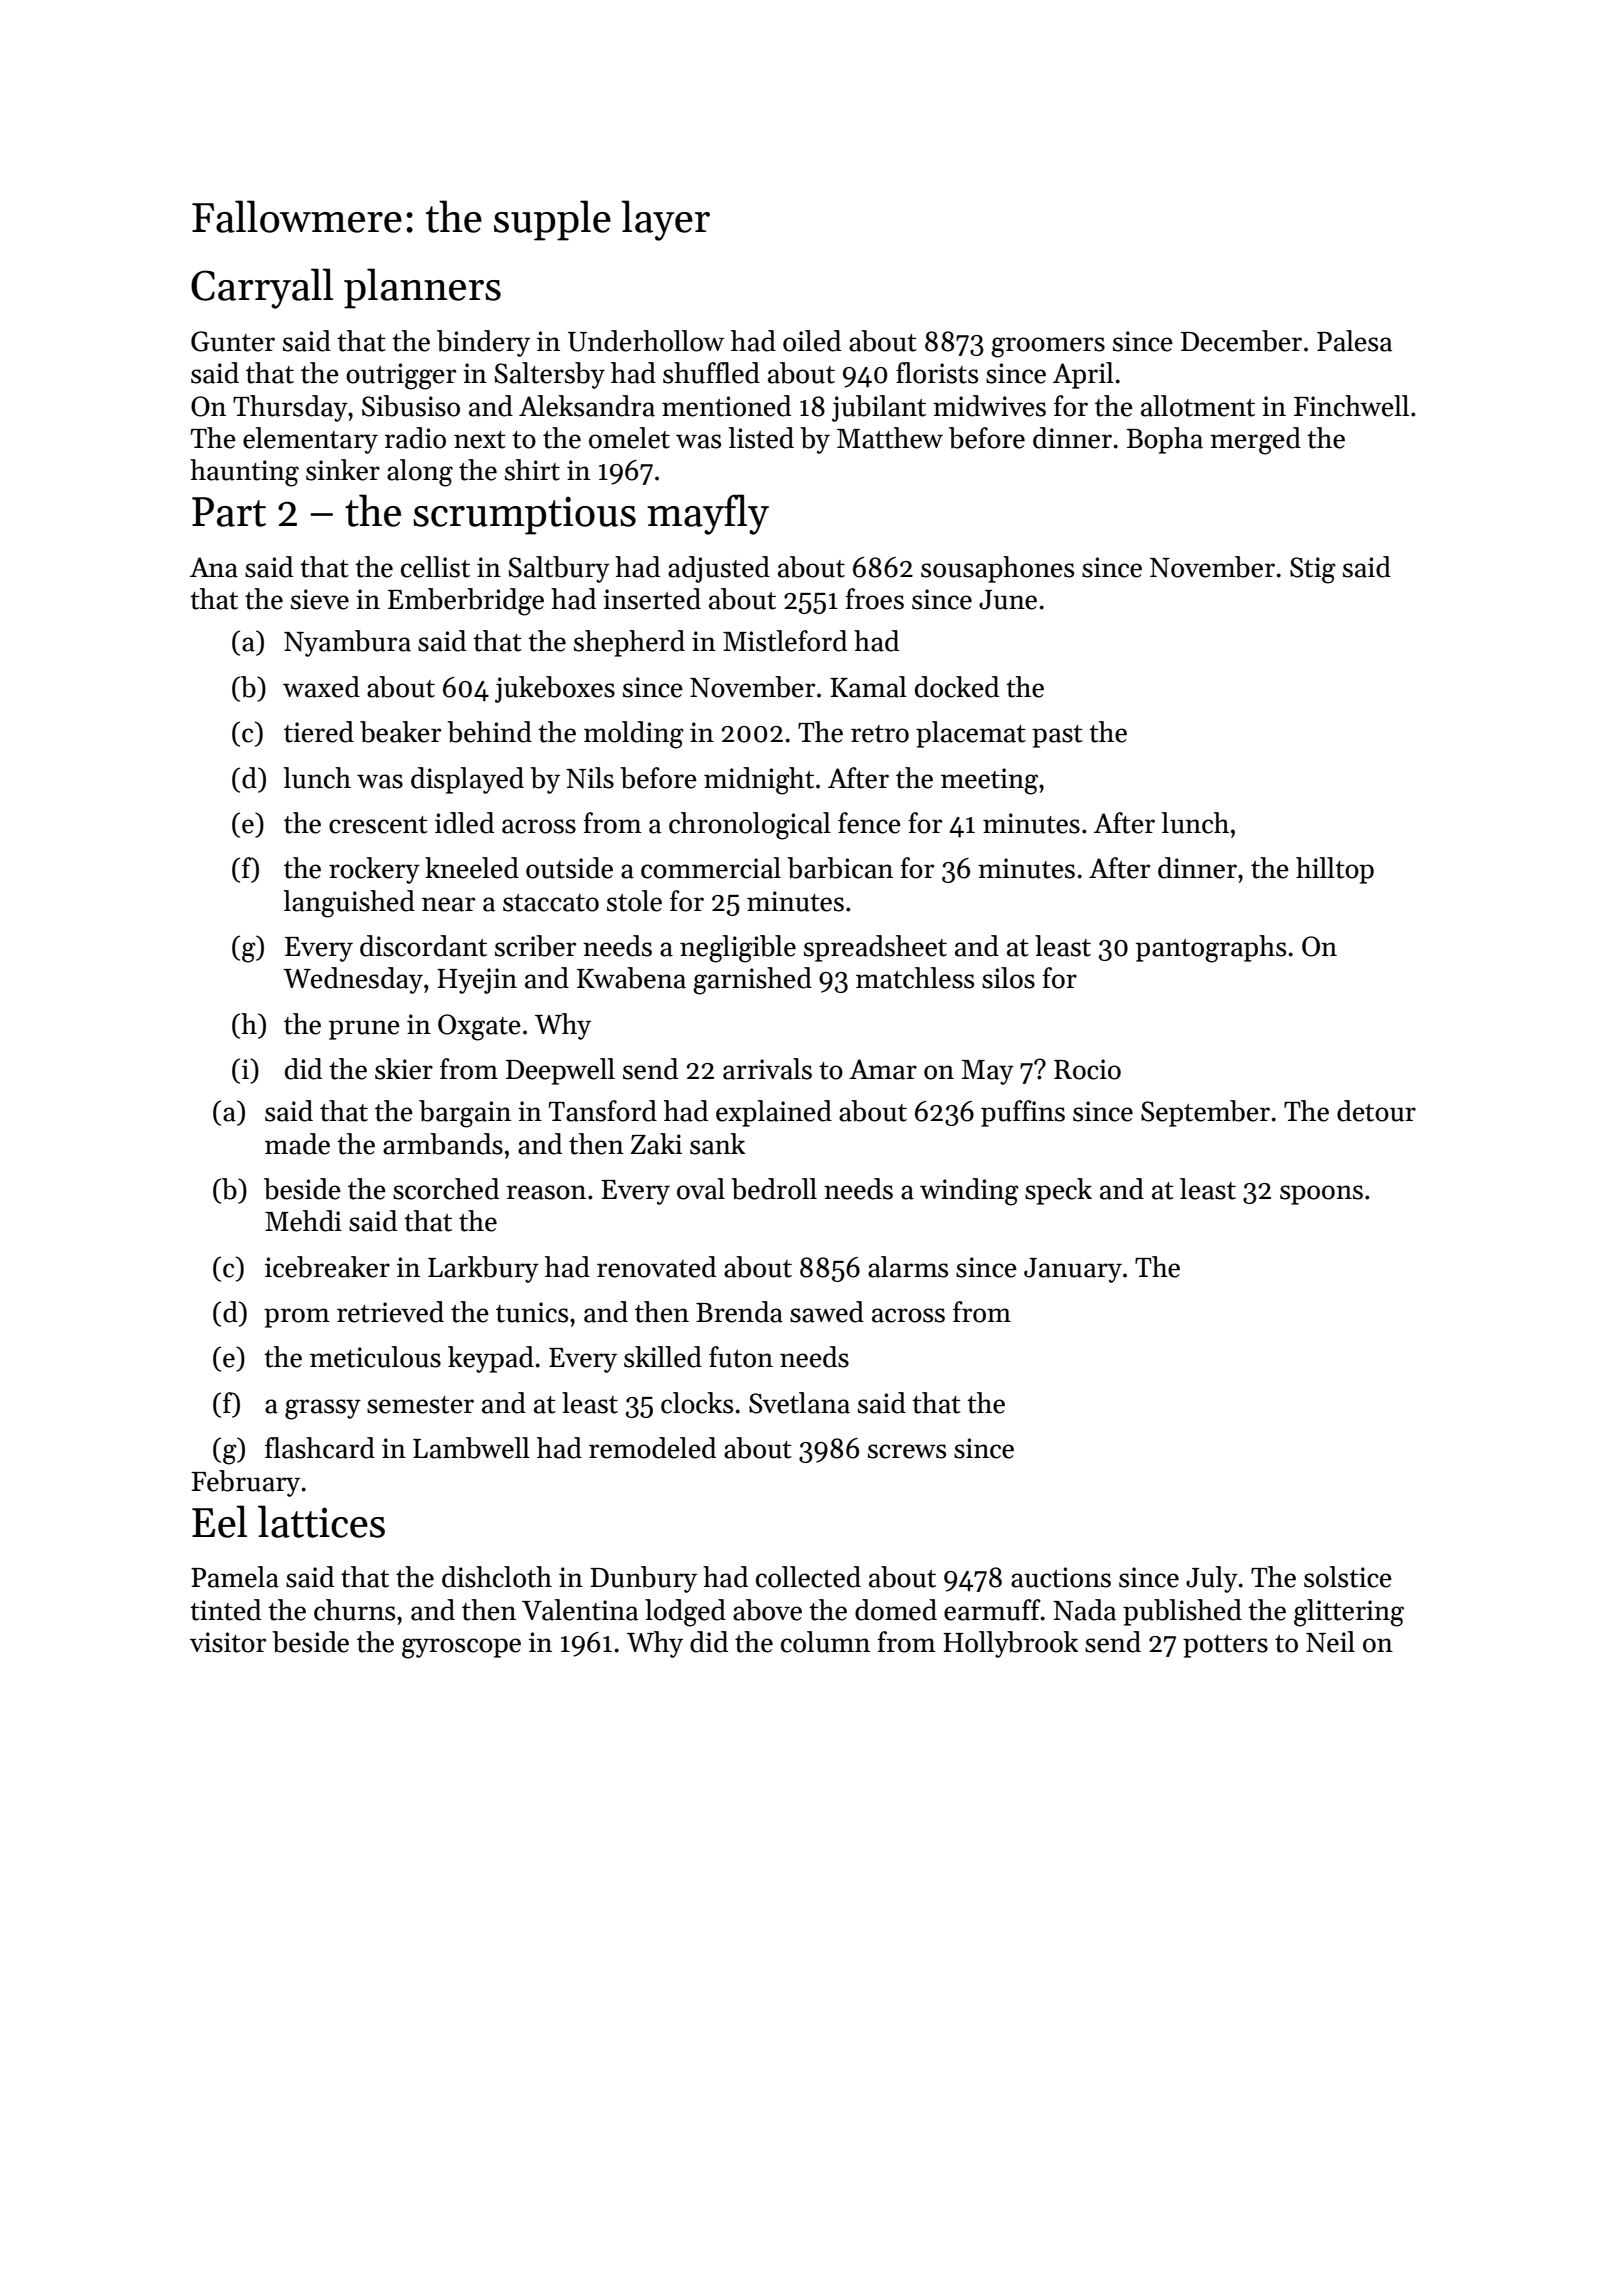 The height and width of the document is (2292, 1620). Describe the element at coordinates (1241, 341) in the document. I see `December` at that location.
